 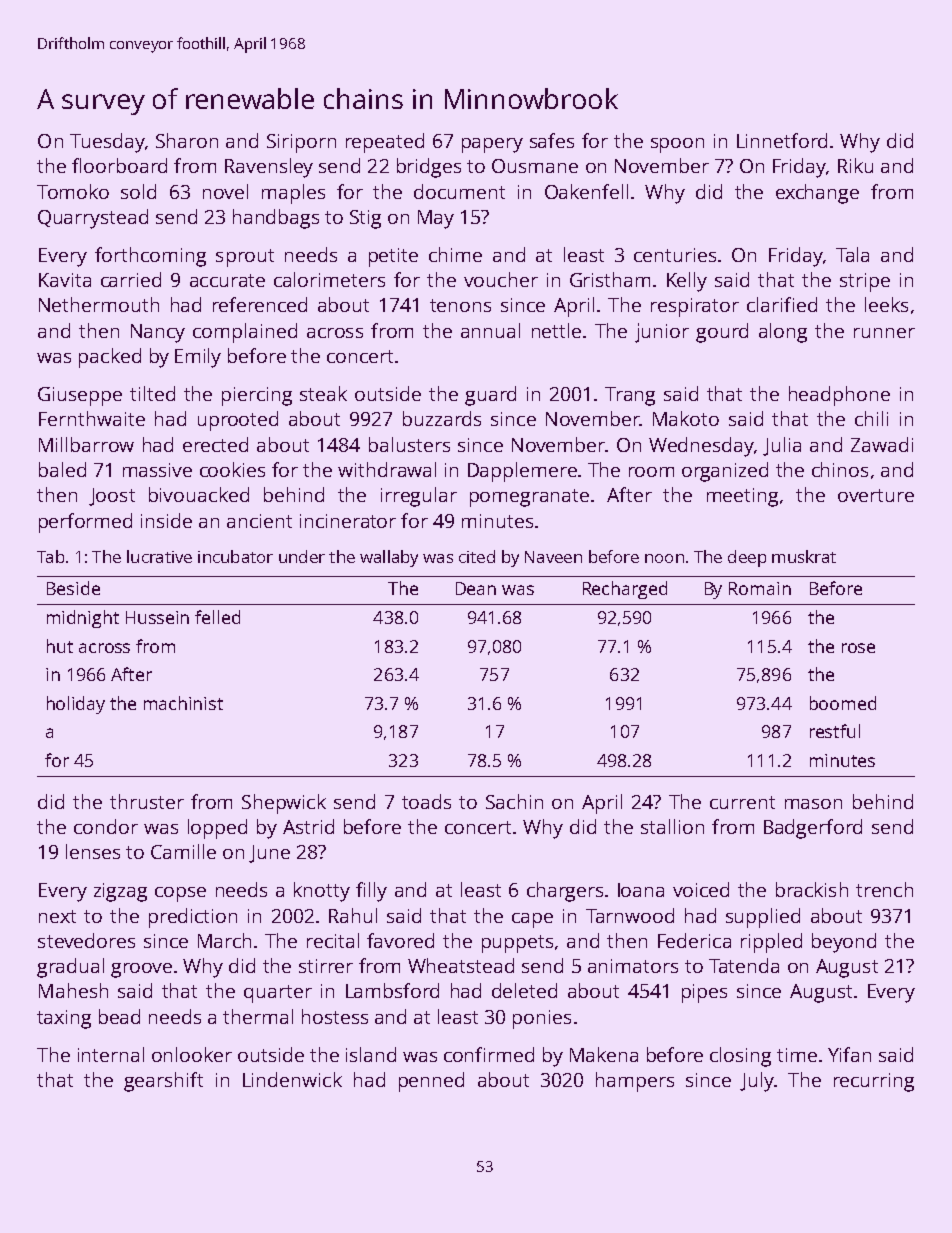 I want to click on current, so click(x=742, y=802).
